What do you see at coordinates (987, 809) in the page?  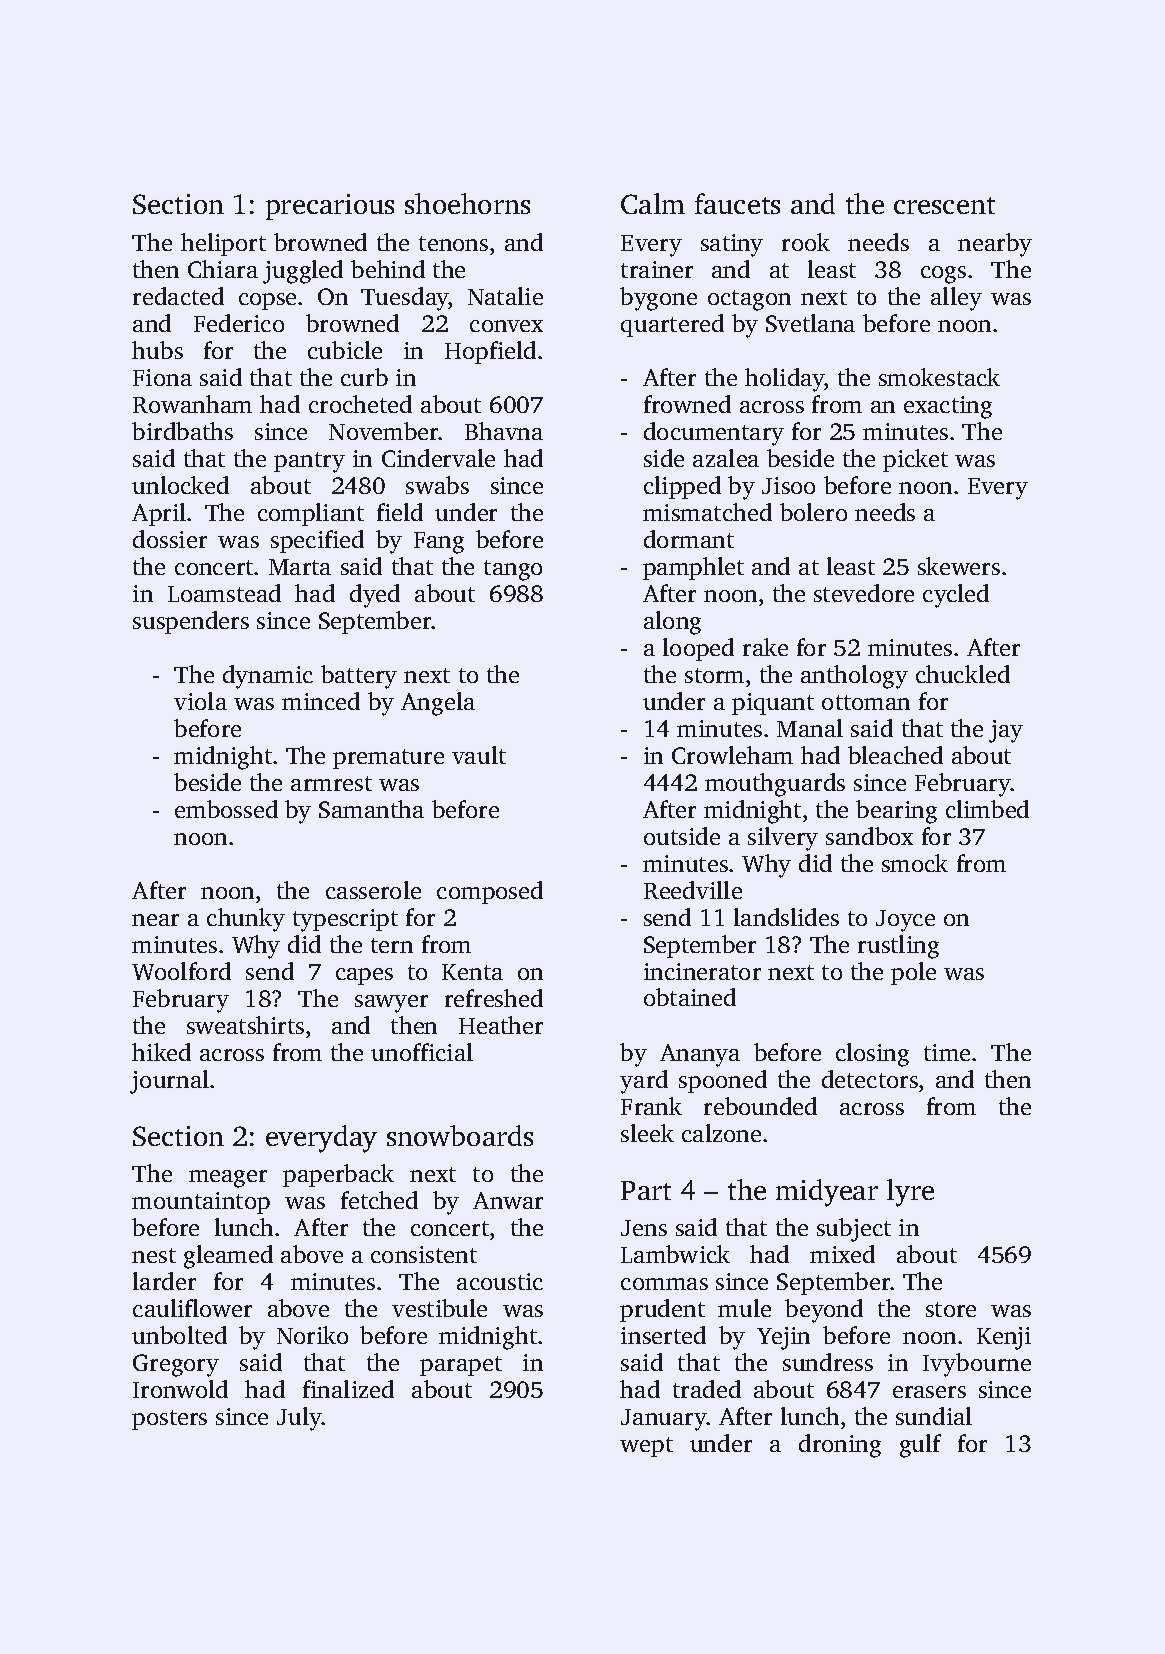 I see `climbed` at bounding box center [987, 809].
